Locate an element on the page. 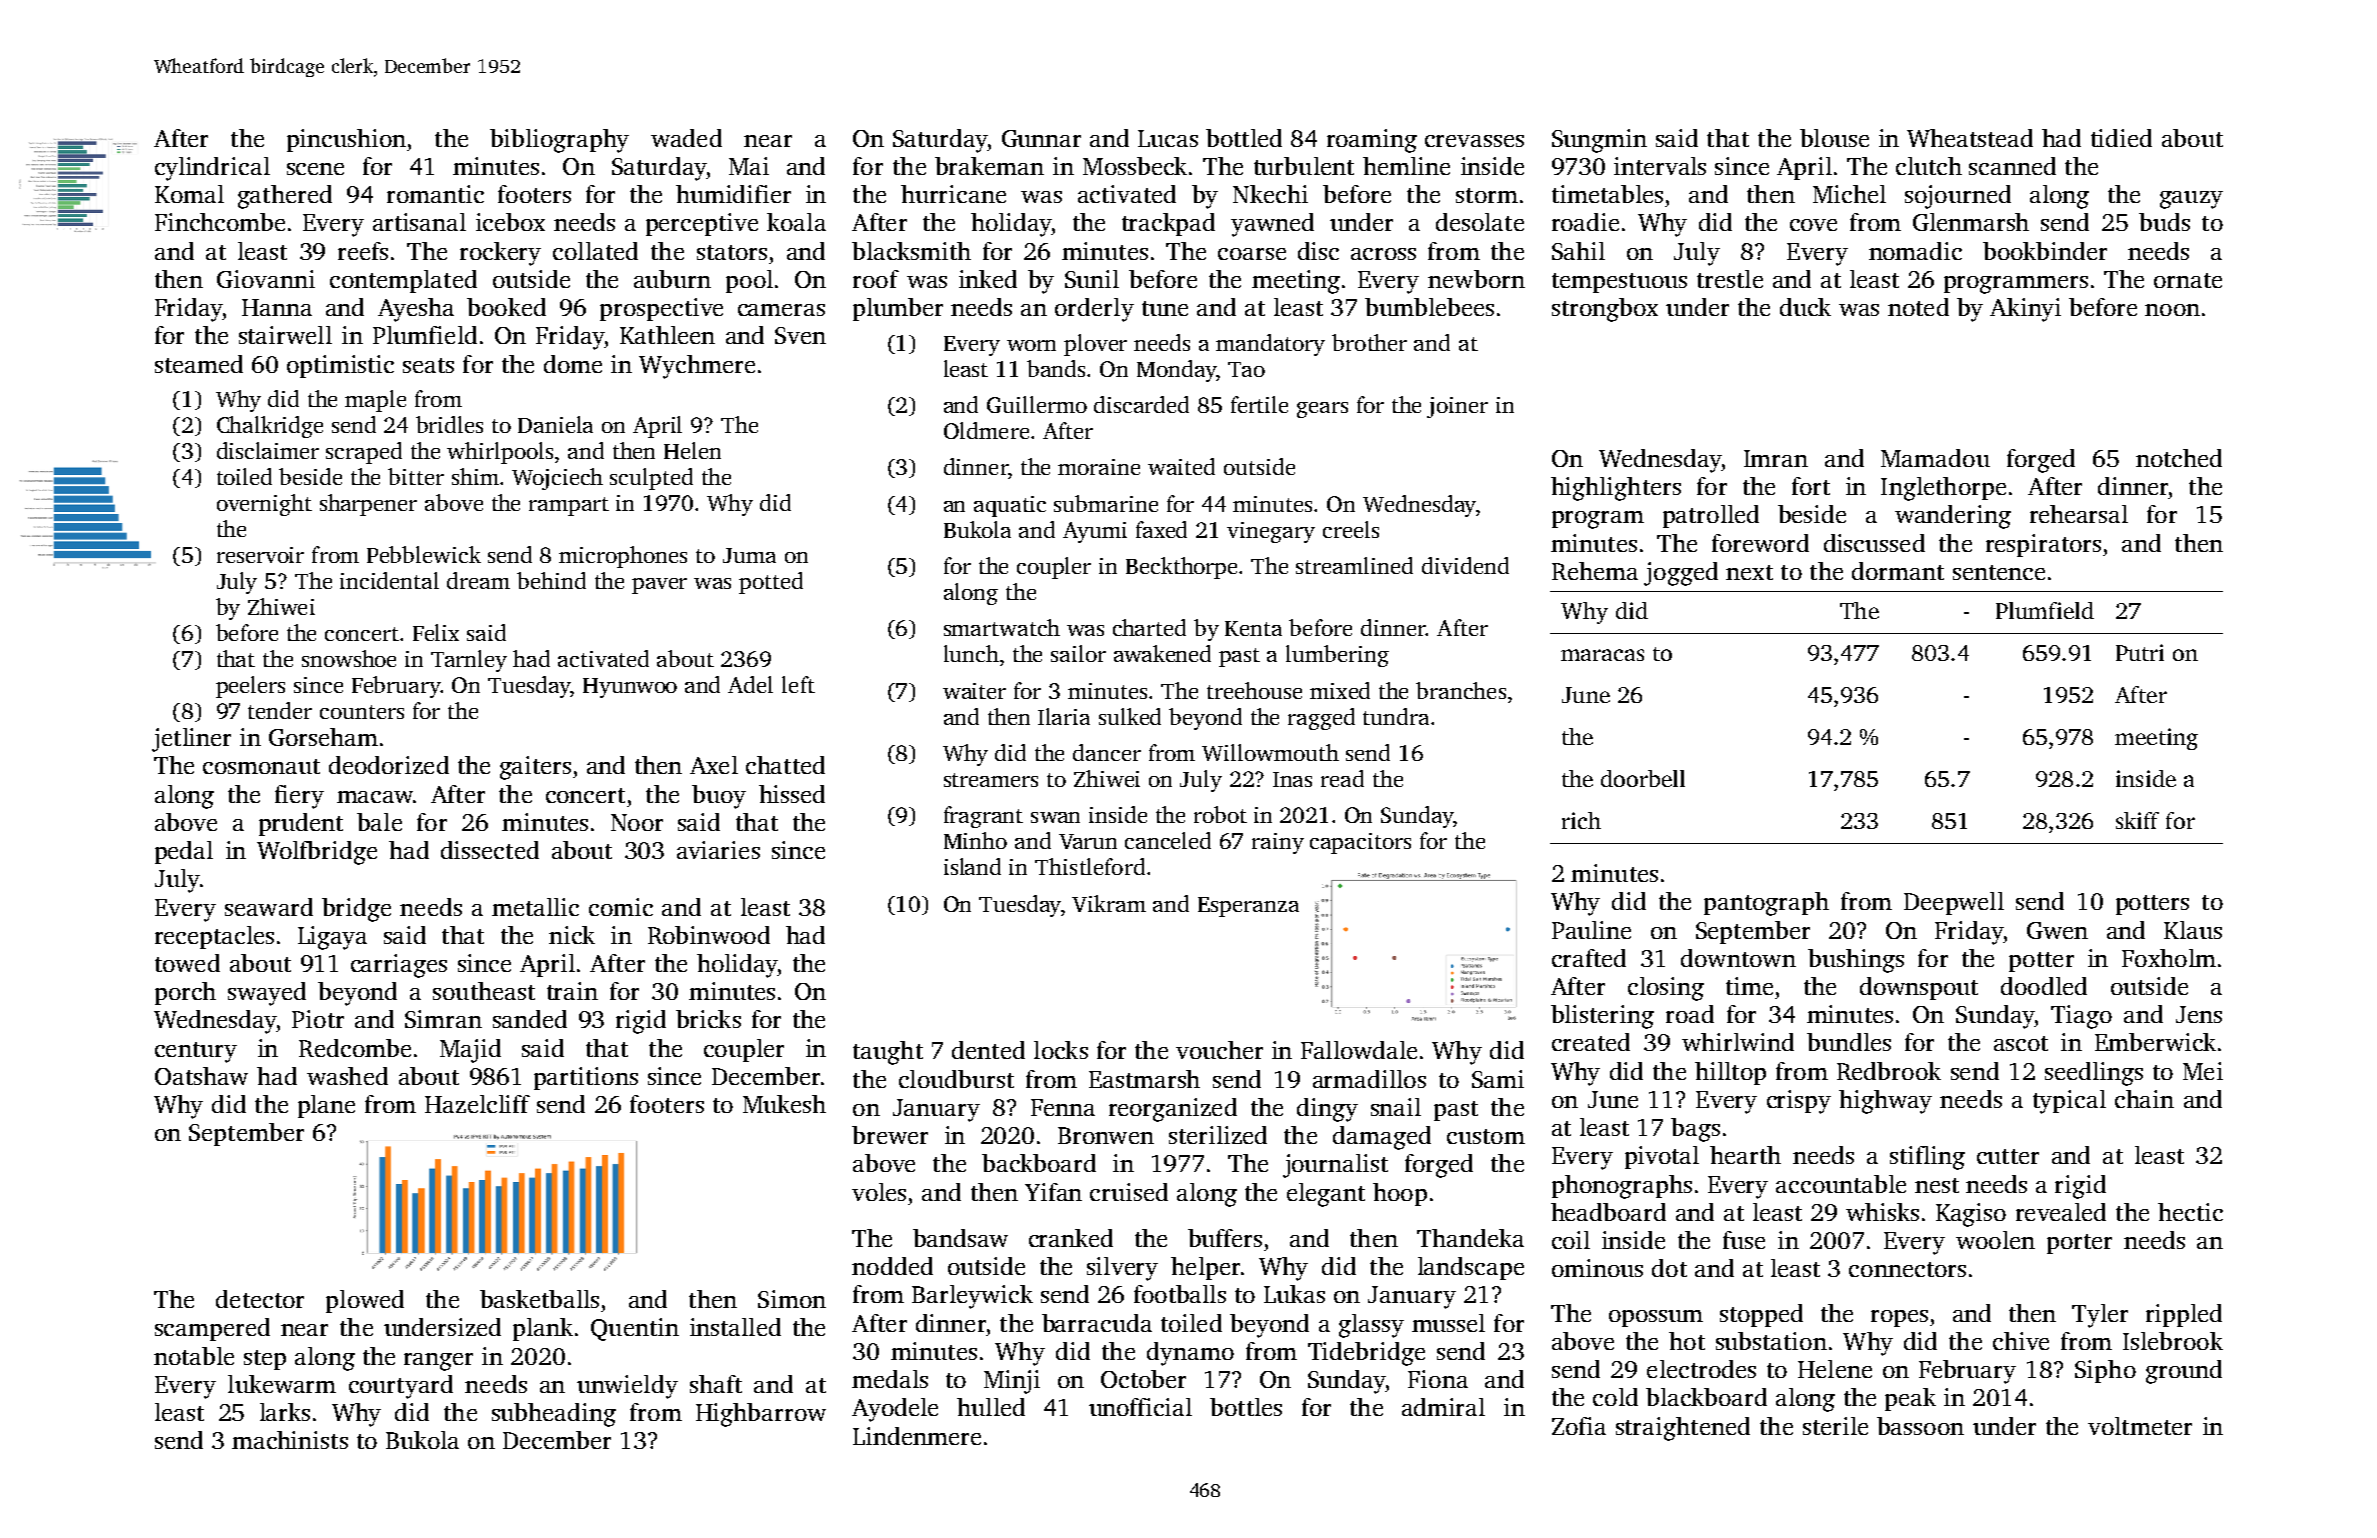 The image size is (2377, 1538). voltmeter is located at coordinates (2140, 1426).
